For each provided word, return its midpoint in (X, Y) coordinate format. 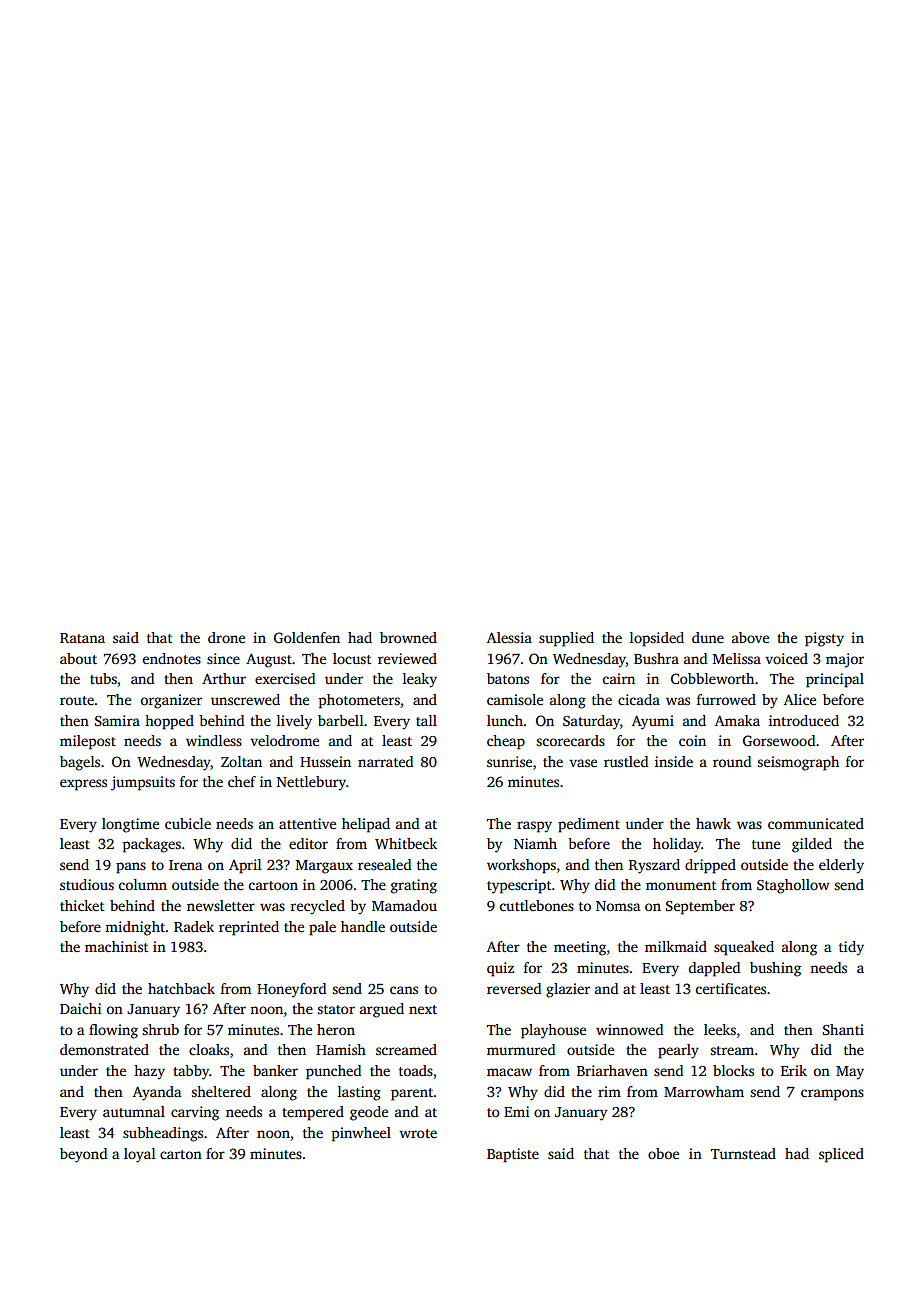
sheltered (221, 1091)
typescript (519, 886)
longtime (130, 825)
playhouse (553, 1031)
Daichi (80, 1008)
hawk (713, 823)
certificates (731, 988)
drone (226, 637)
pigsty (824, 639)
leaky (420, 680)
